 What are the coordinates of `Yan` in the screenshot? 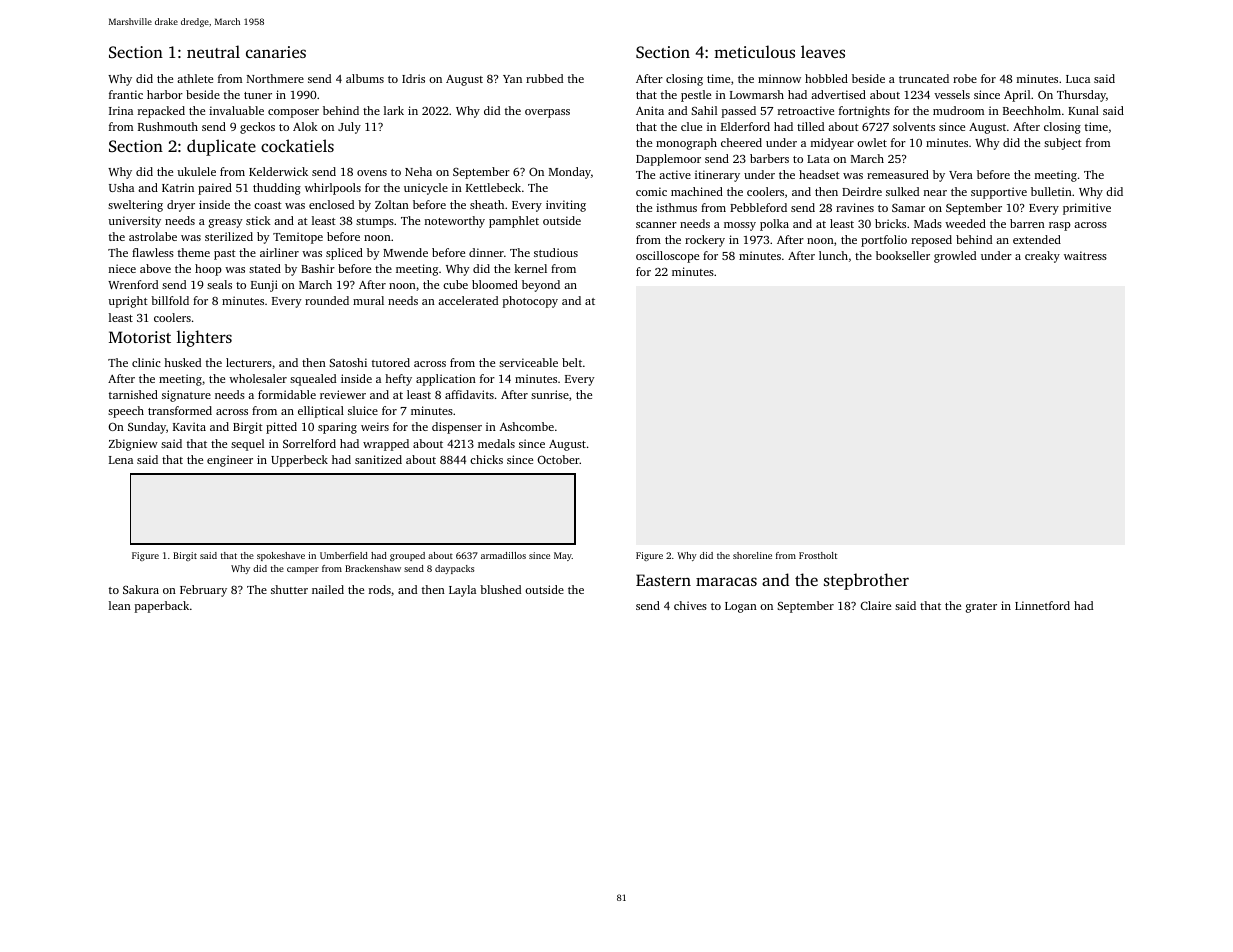 It's located at (512, 79).
